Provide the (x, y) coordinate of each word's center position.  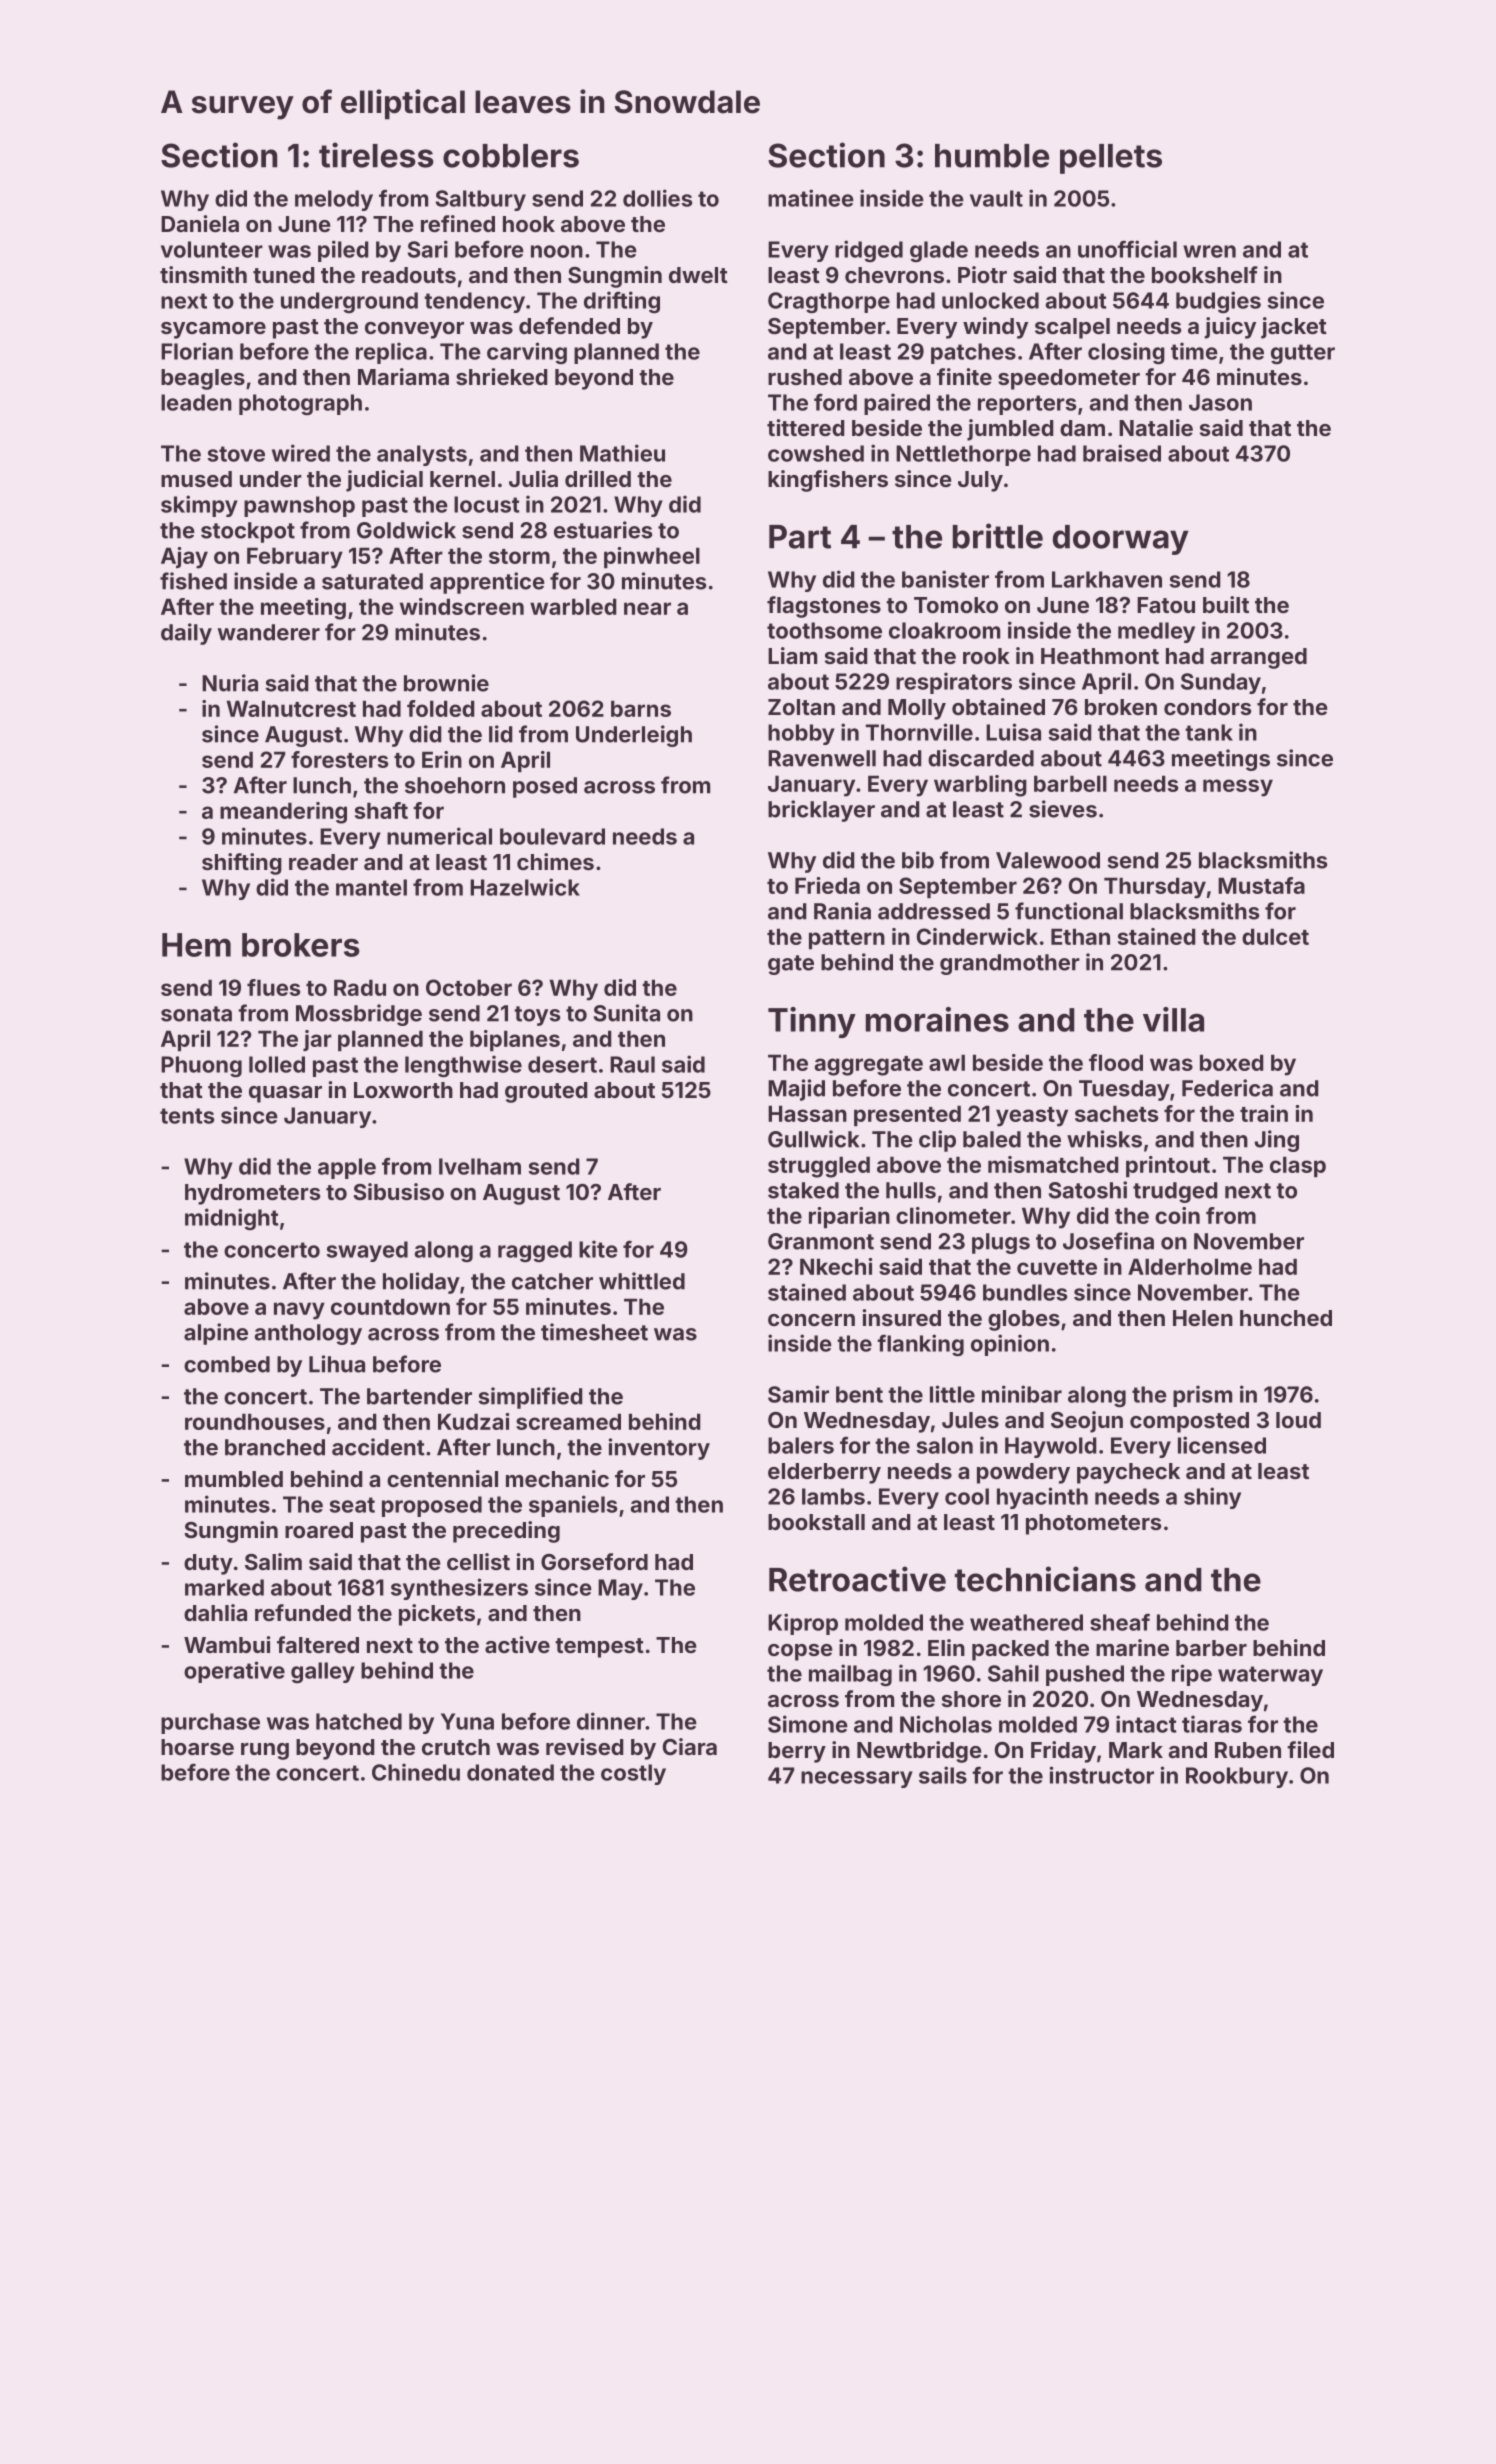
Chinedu (416, 1772)
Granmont (821, 1241)
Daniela (200, 223)
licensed (1222, 1445)
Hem (196, 945)
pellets (1111, 159)
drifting (622, 302)
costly (633, 1774)
